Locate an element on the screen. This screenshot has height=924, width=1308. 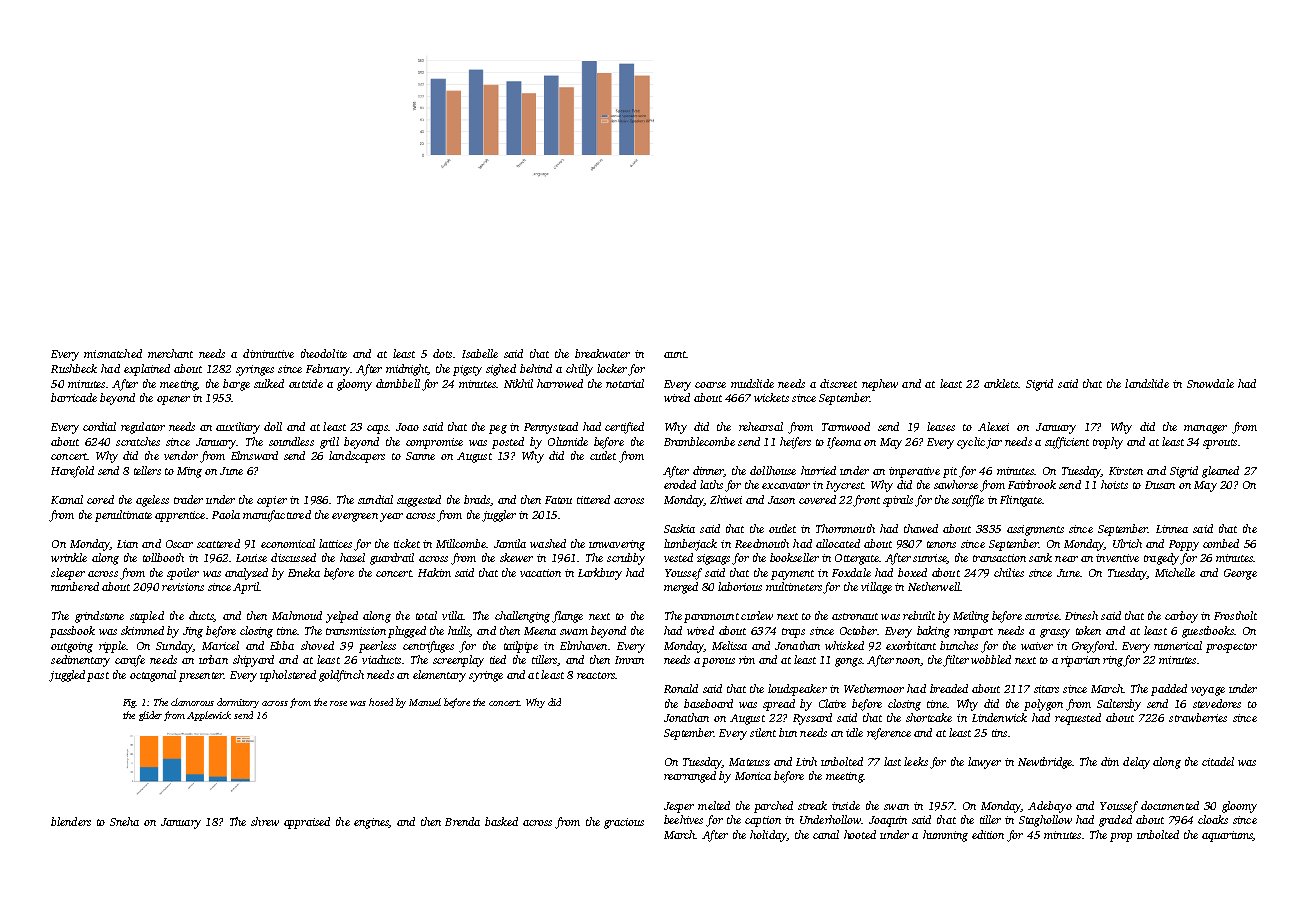
pit is located at coordinates (950, 472).
